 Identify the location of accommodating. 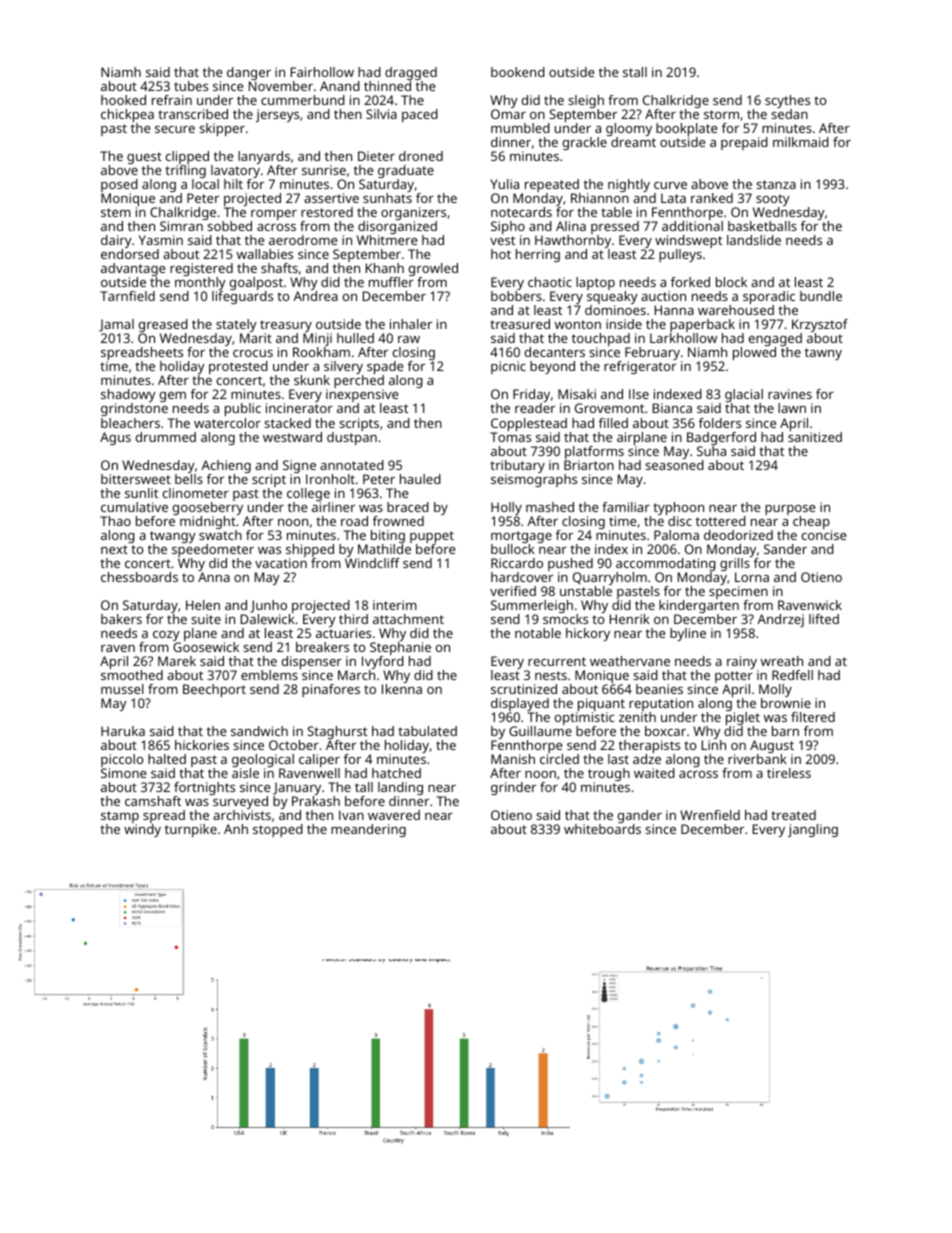
(666, 564).
